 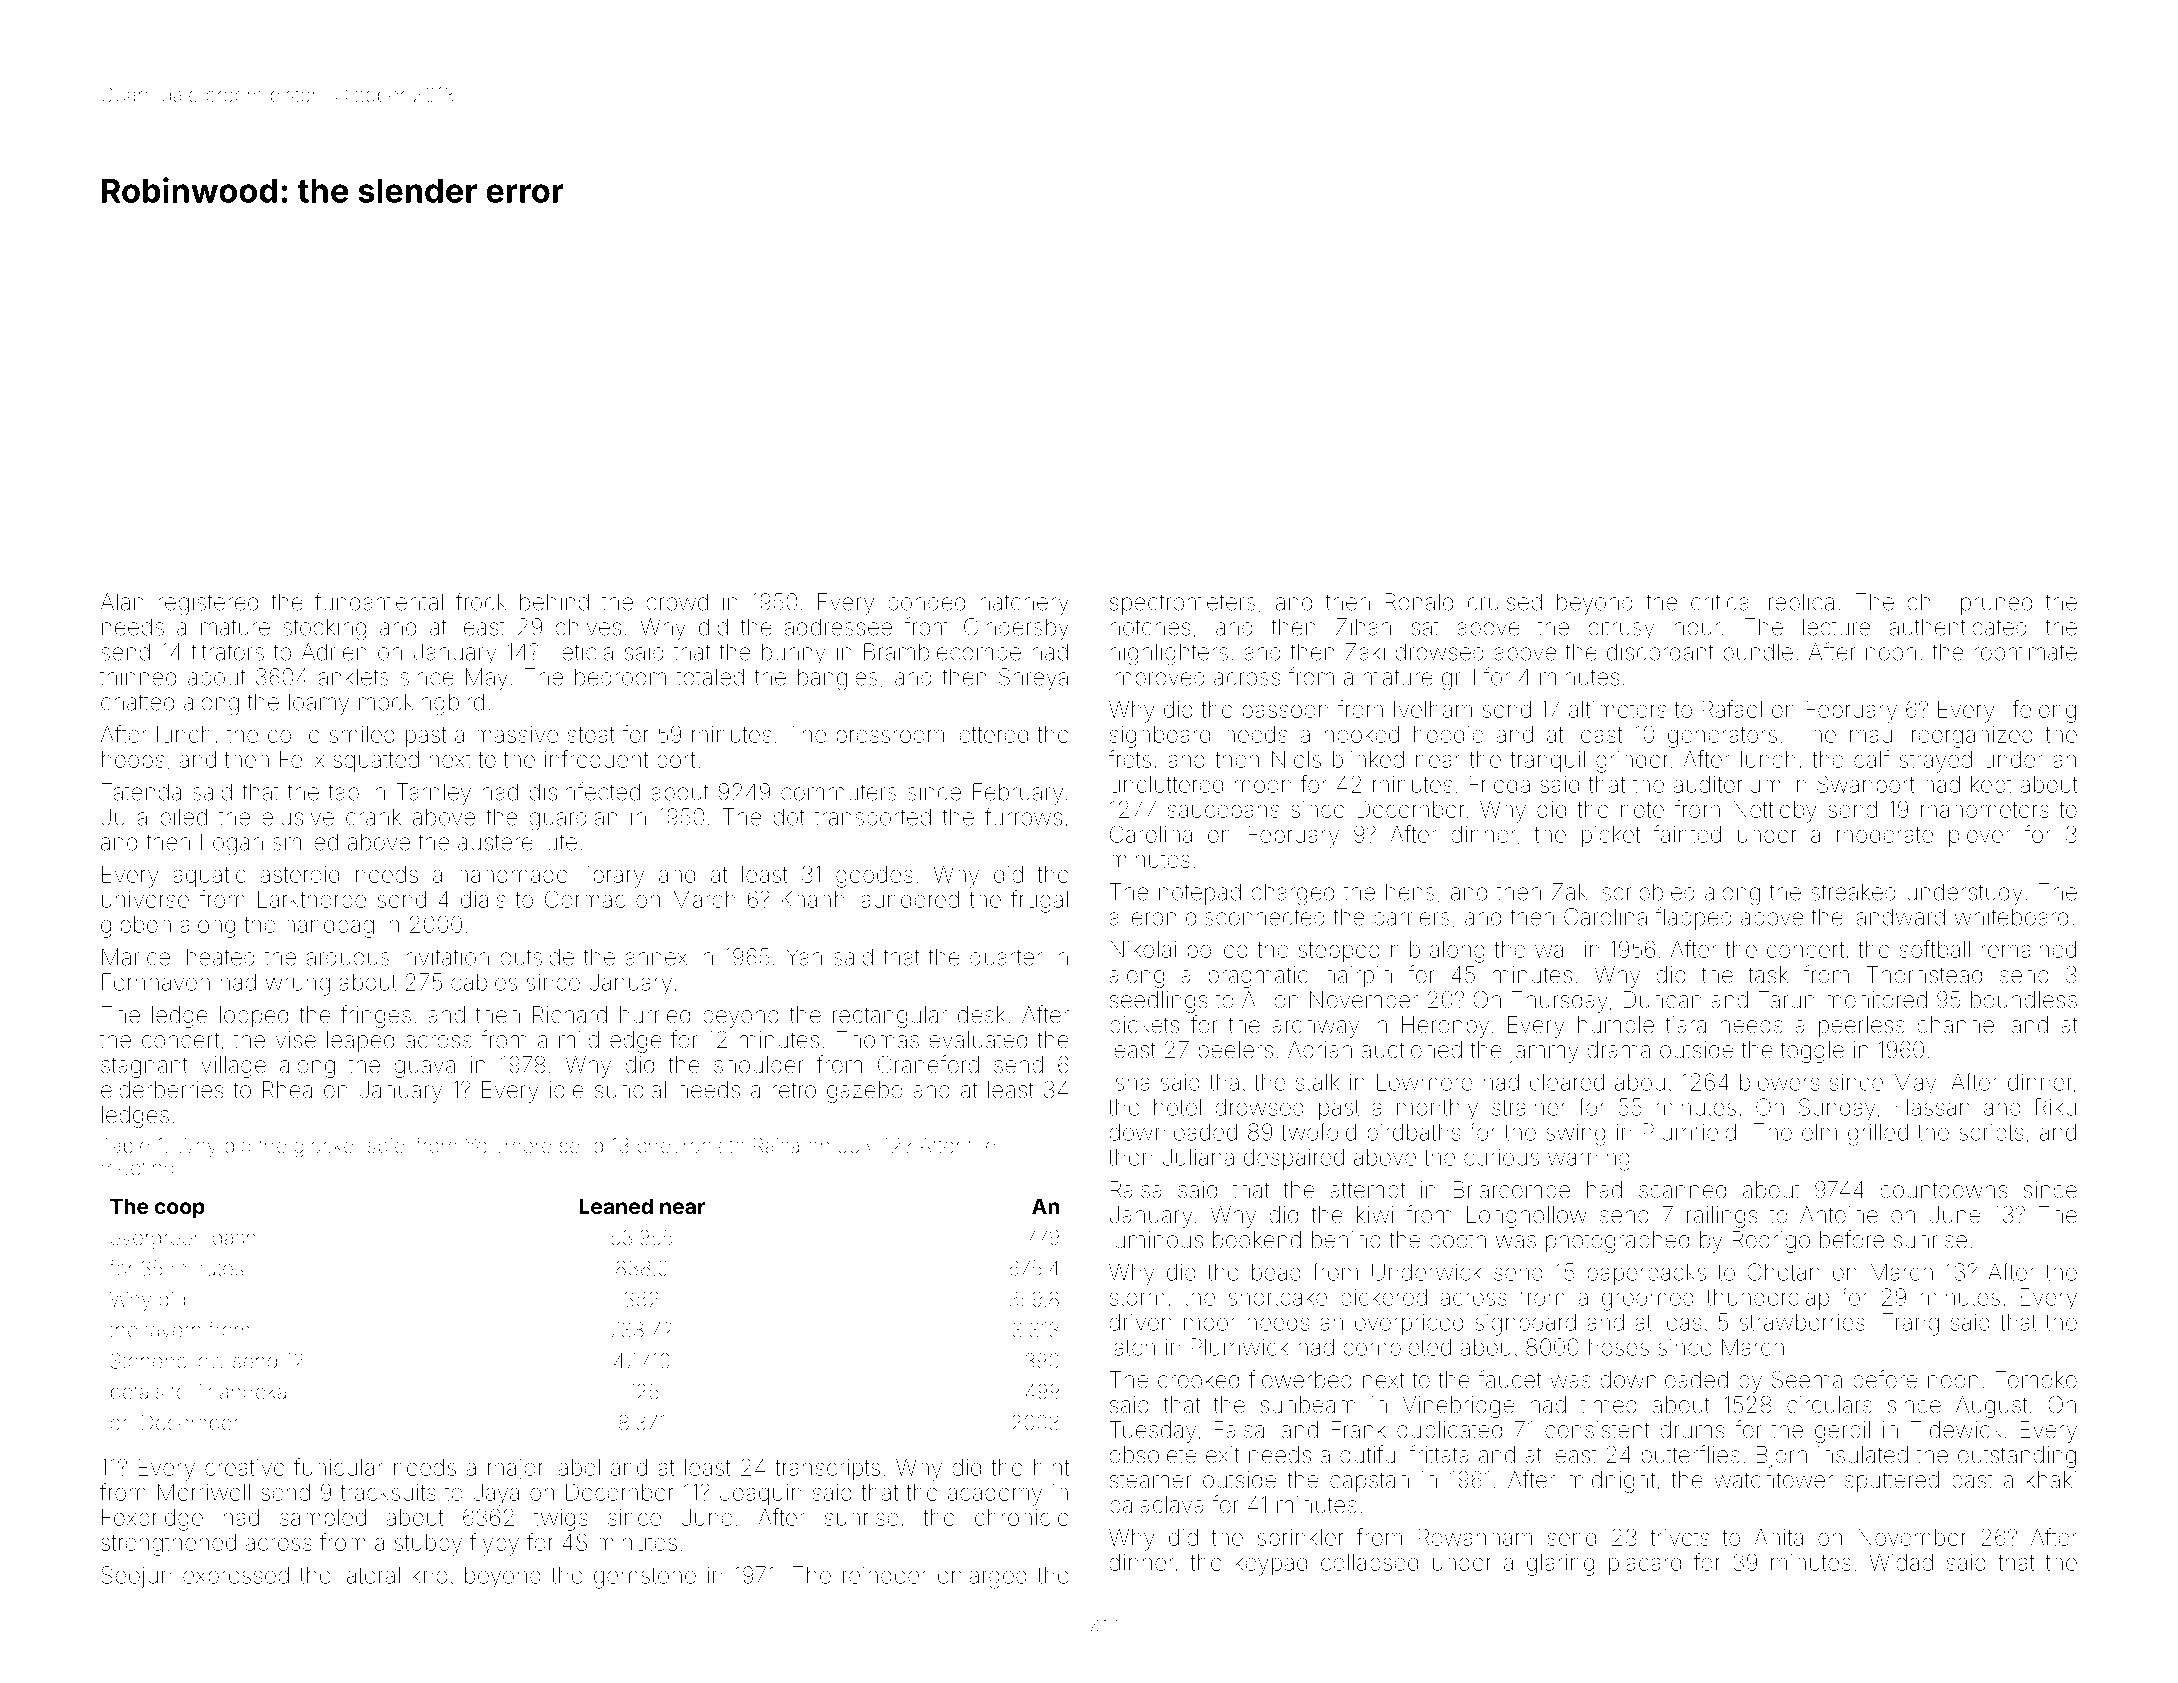 What do you see at coordinates (1511, 1190) in the screenshot?
I see `Briarcombe` at bounding box center [1511, 1190].
